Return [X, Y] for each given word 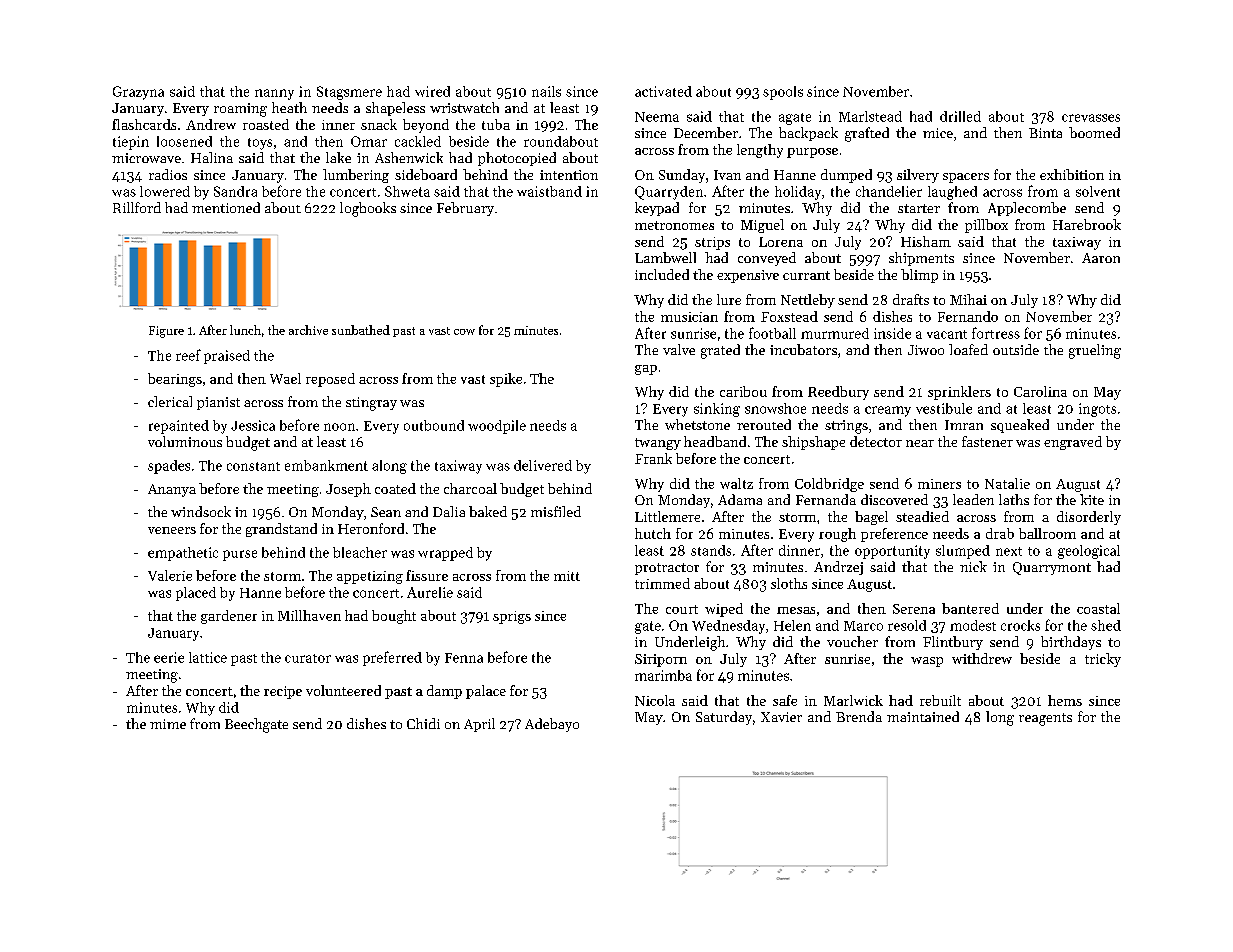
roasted [266, 124]
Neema [657, 117]
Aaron [1101, 258]
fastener [987, 441]
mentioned [226, 207]
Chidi [423, 723]
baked [488, 511]
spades [169, 467]
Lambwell [665, 257]
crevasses [1091, 118]
